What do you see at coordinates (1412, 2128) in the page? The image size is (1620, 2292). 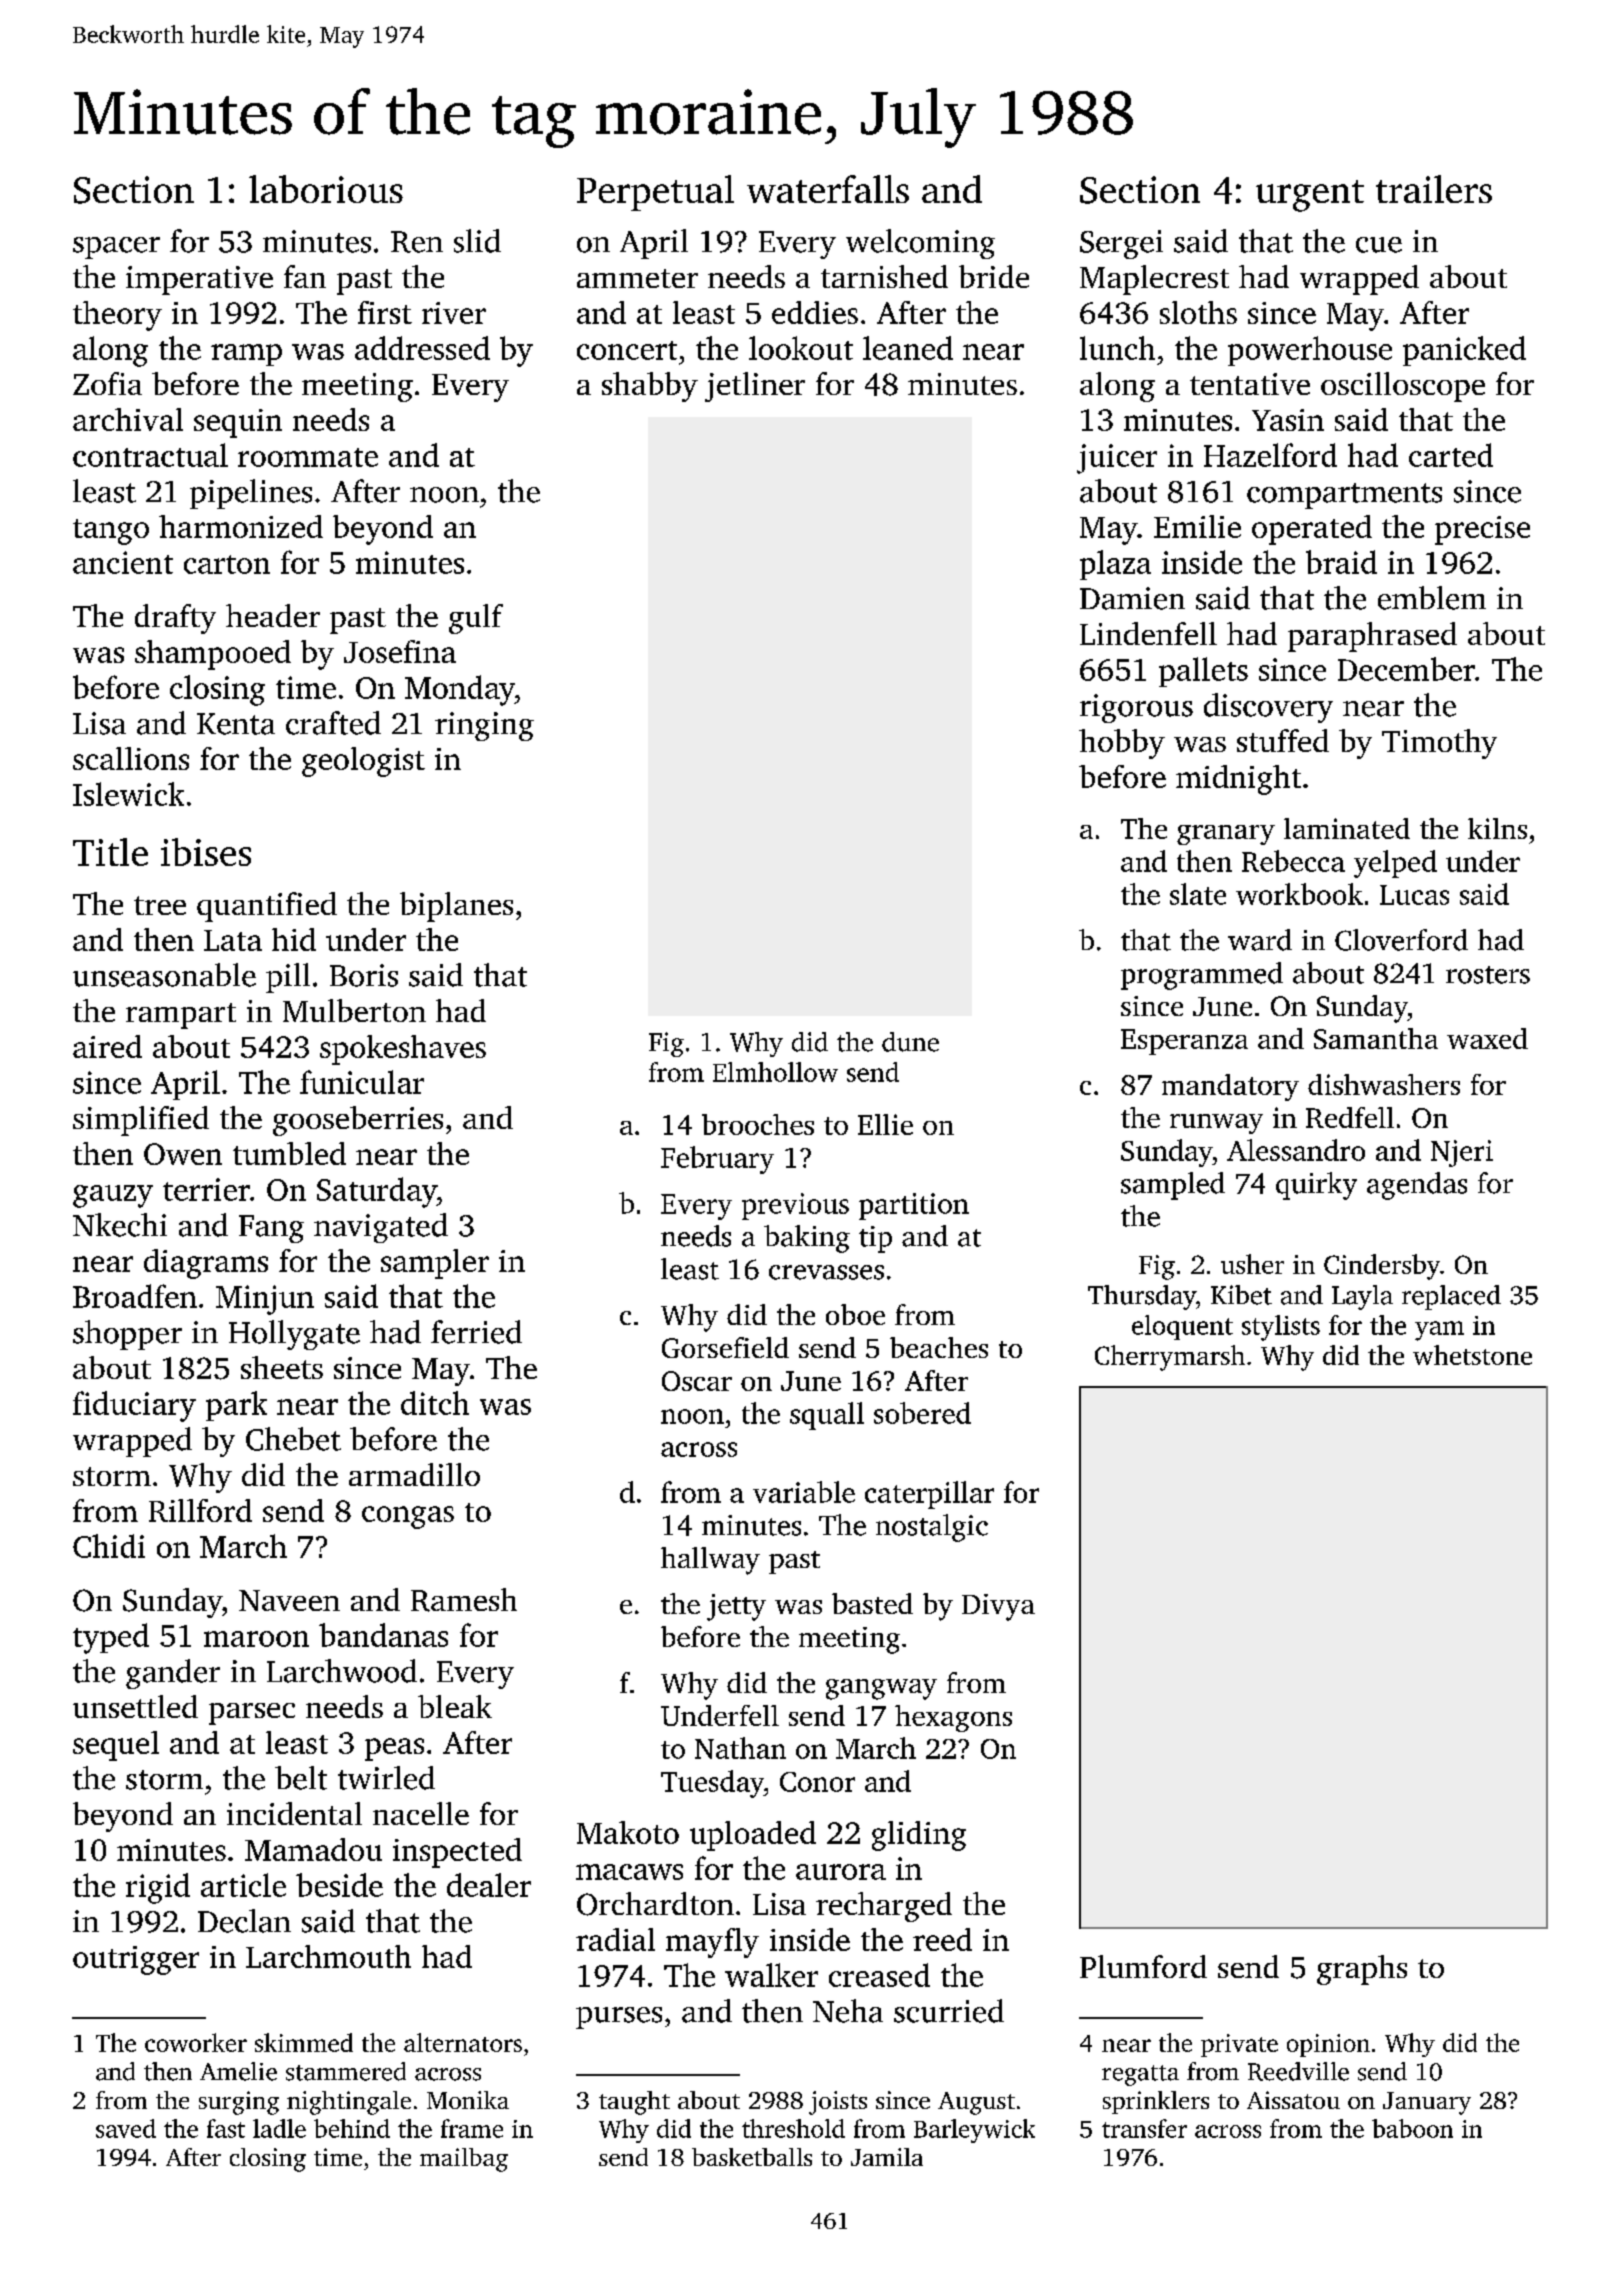 I see `baboon` at bounding box center [1412, 2128].
